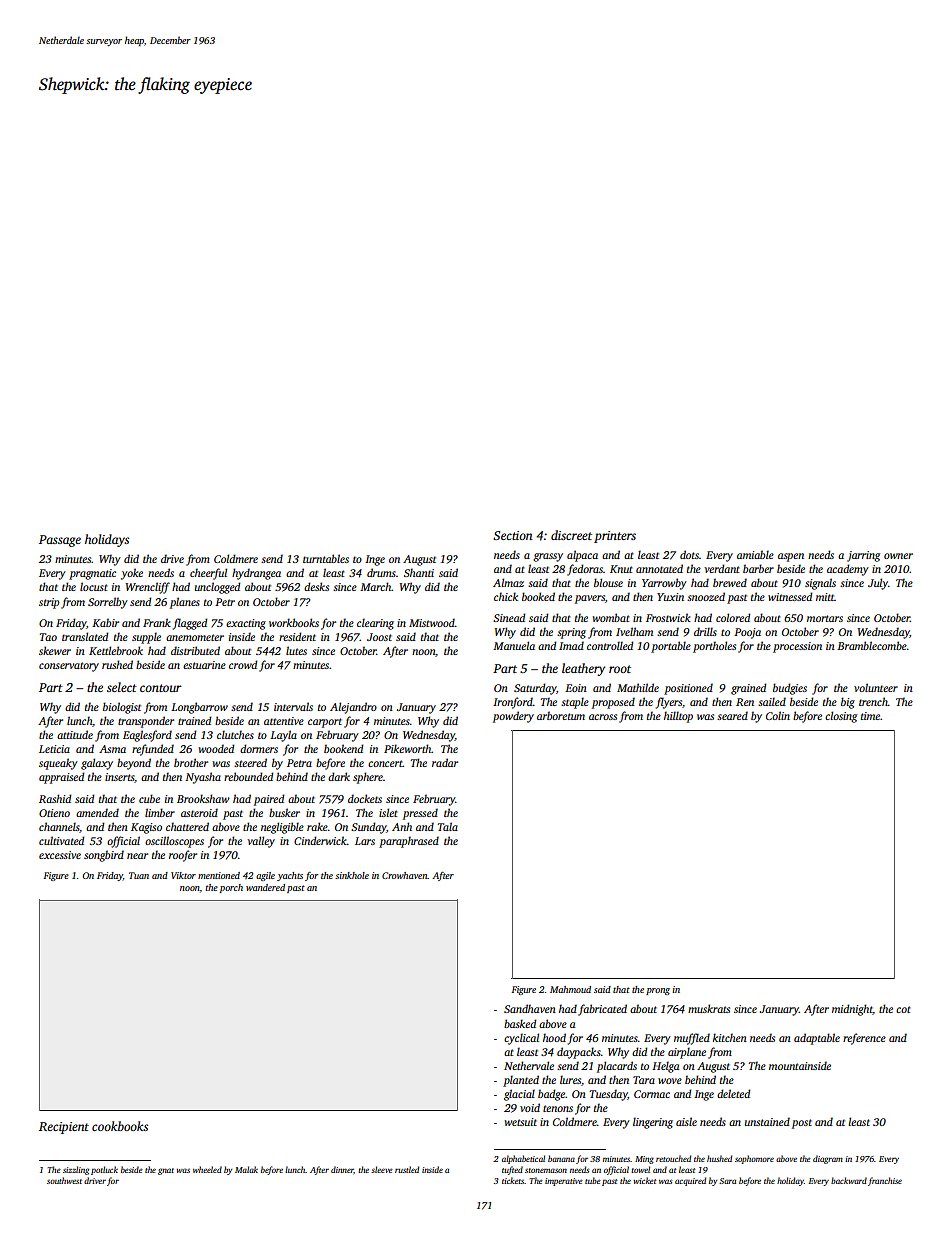  Describe the element at coordinates (75, 734) in the screenshot. I see `attitude` at that location.
